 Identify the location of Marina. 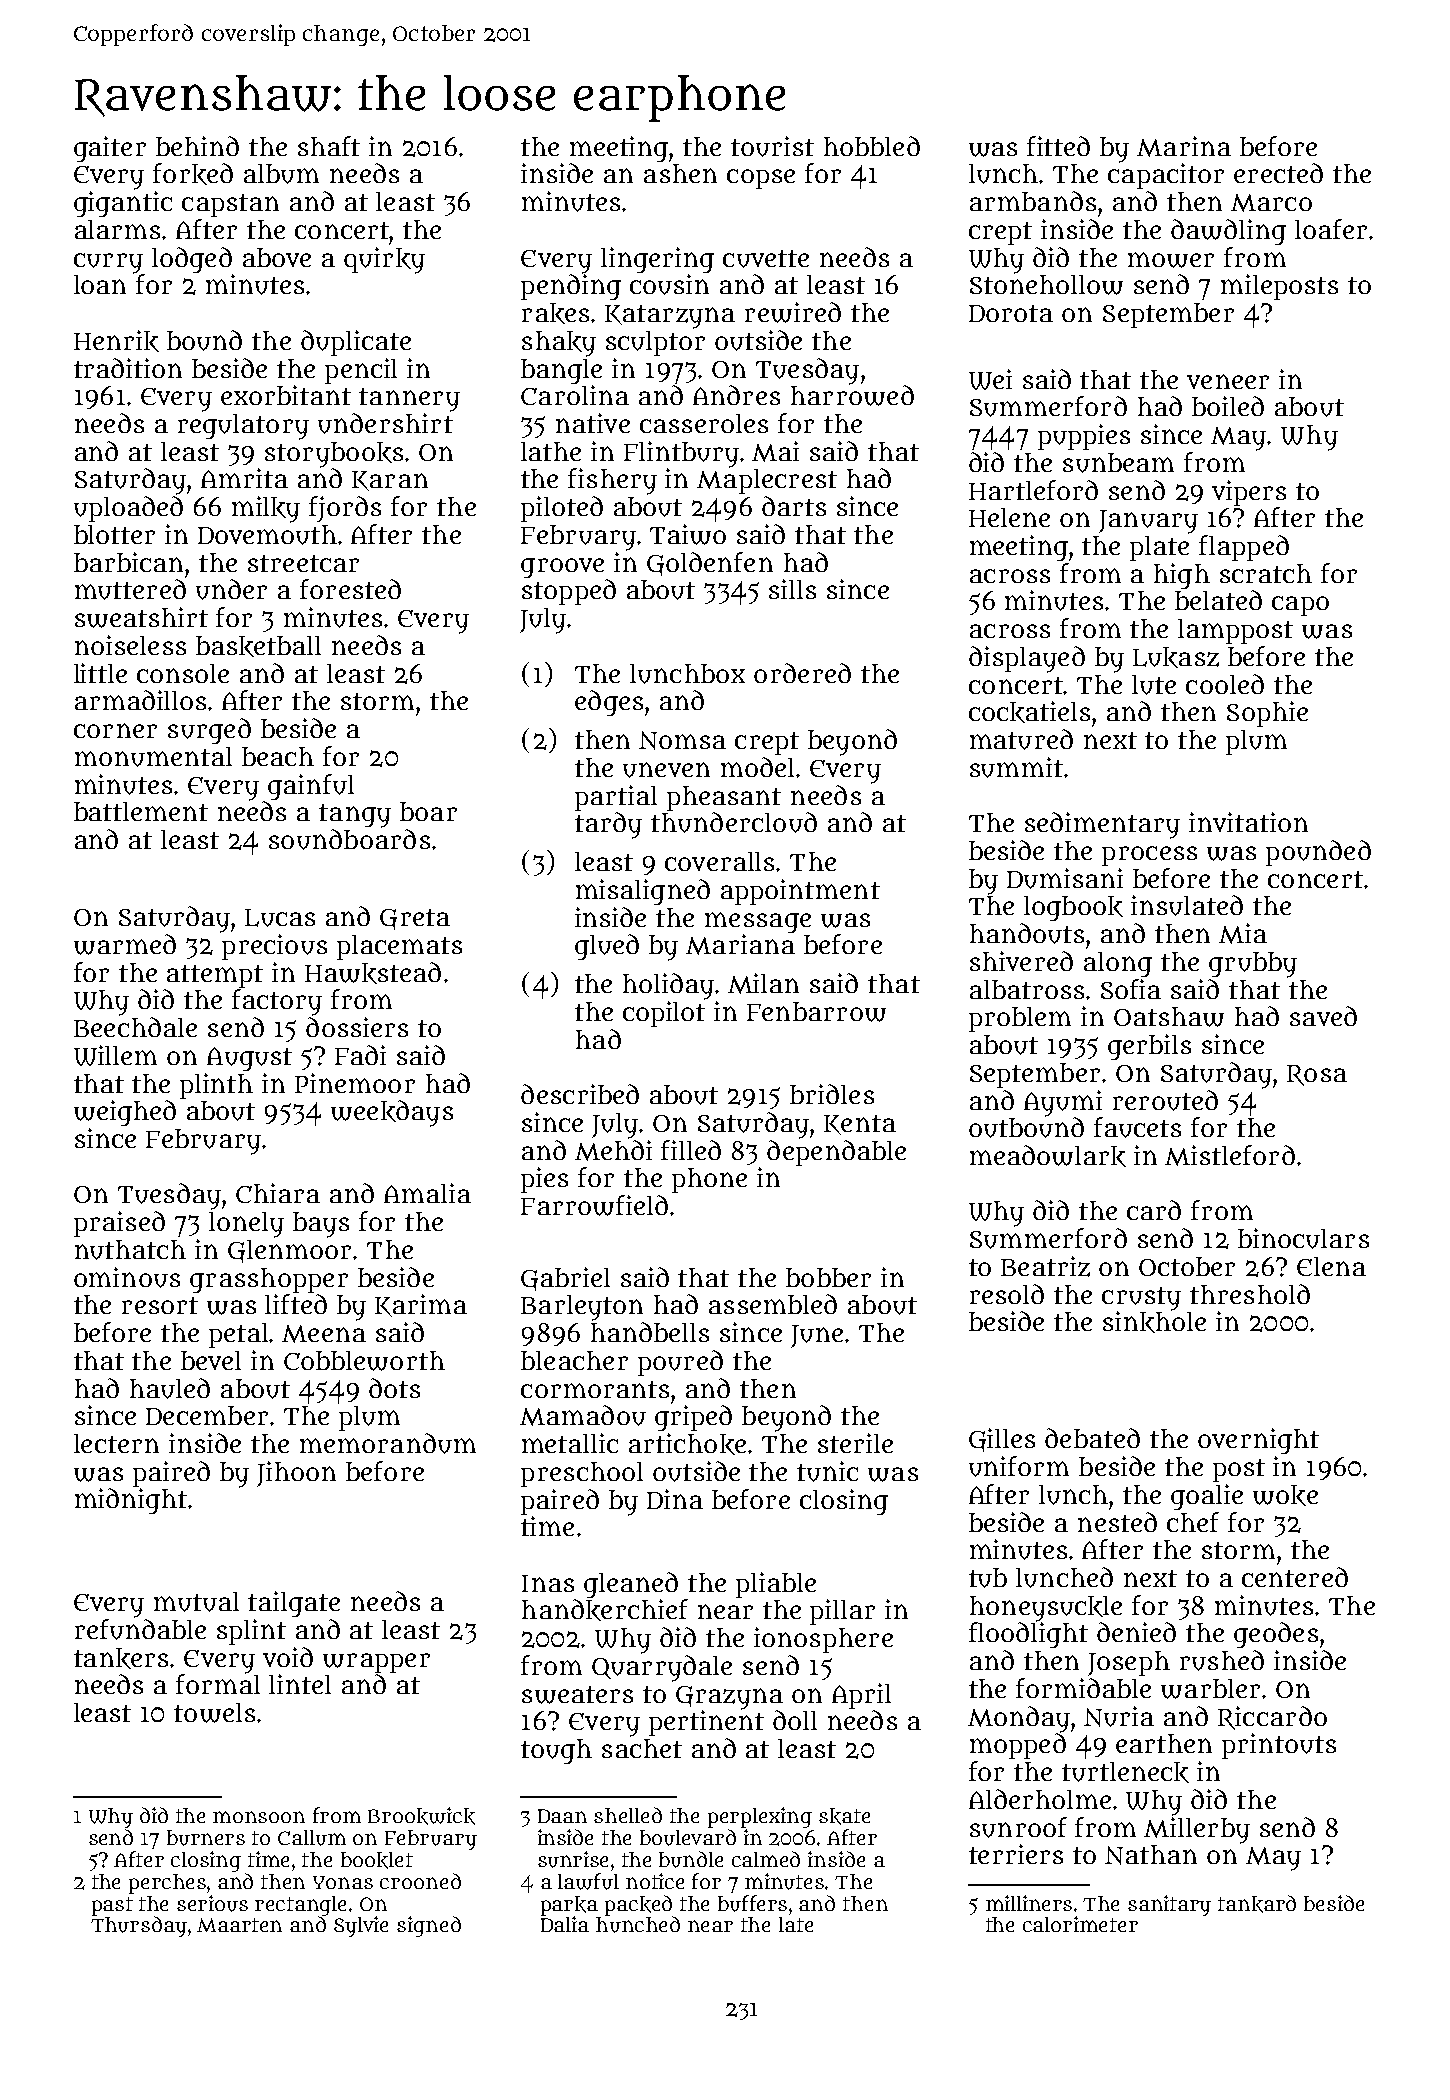
(1184, 146).
